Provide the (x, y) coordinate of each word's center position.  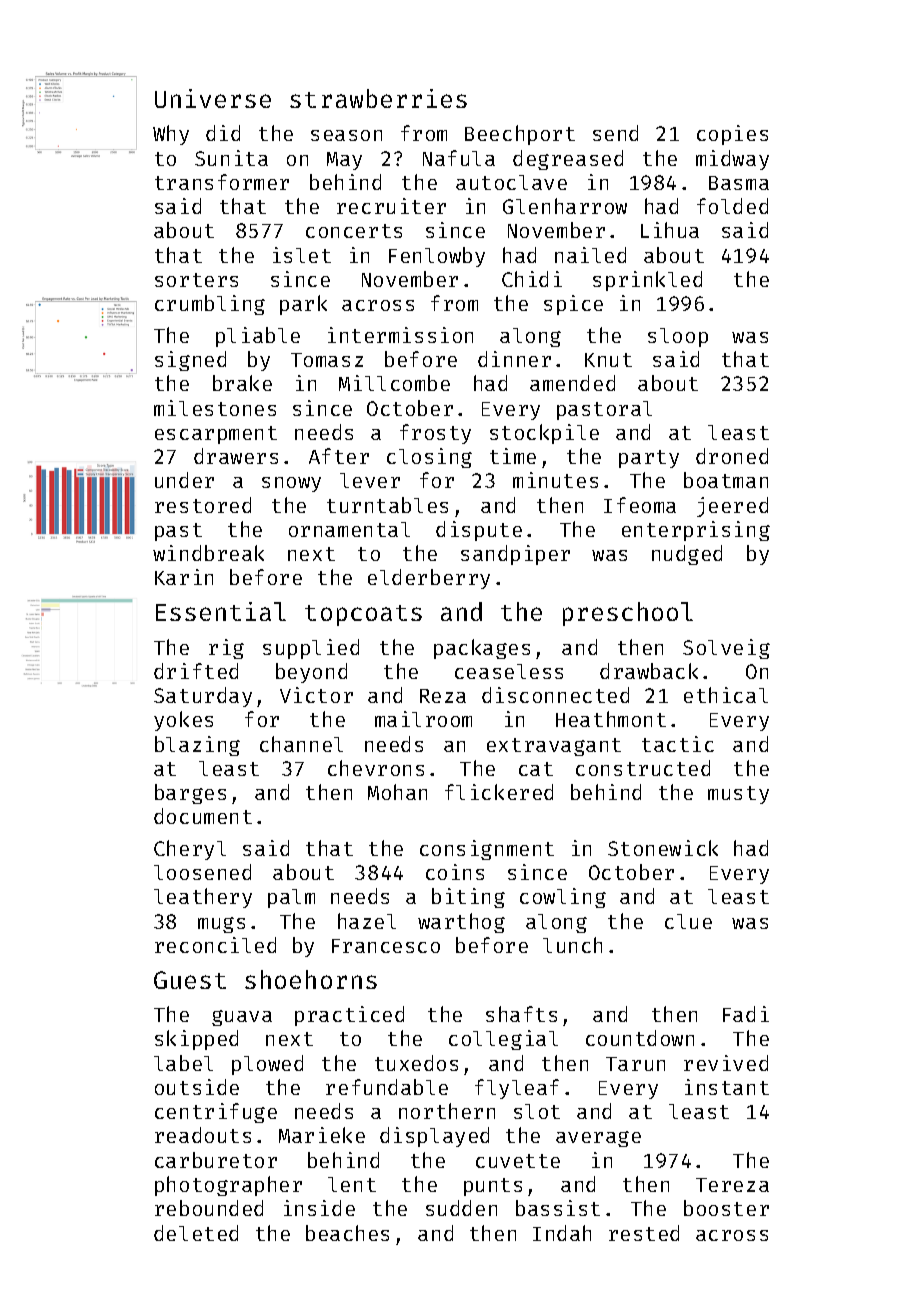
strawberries (378, 98)
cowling (563, 898)
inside (319, 1208)
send (615, 133)
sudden (461, 1208)
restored (203, 505)
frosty (435, 434)
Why (171, 135)
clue (688, 921)
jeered (732, 507)
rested (644, 1233)
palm (291, 898)
